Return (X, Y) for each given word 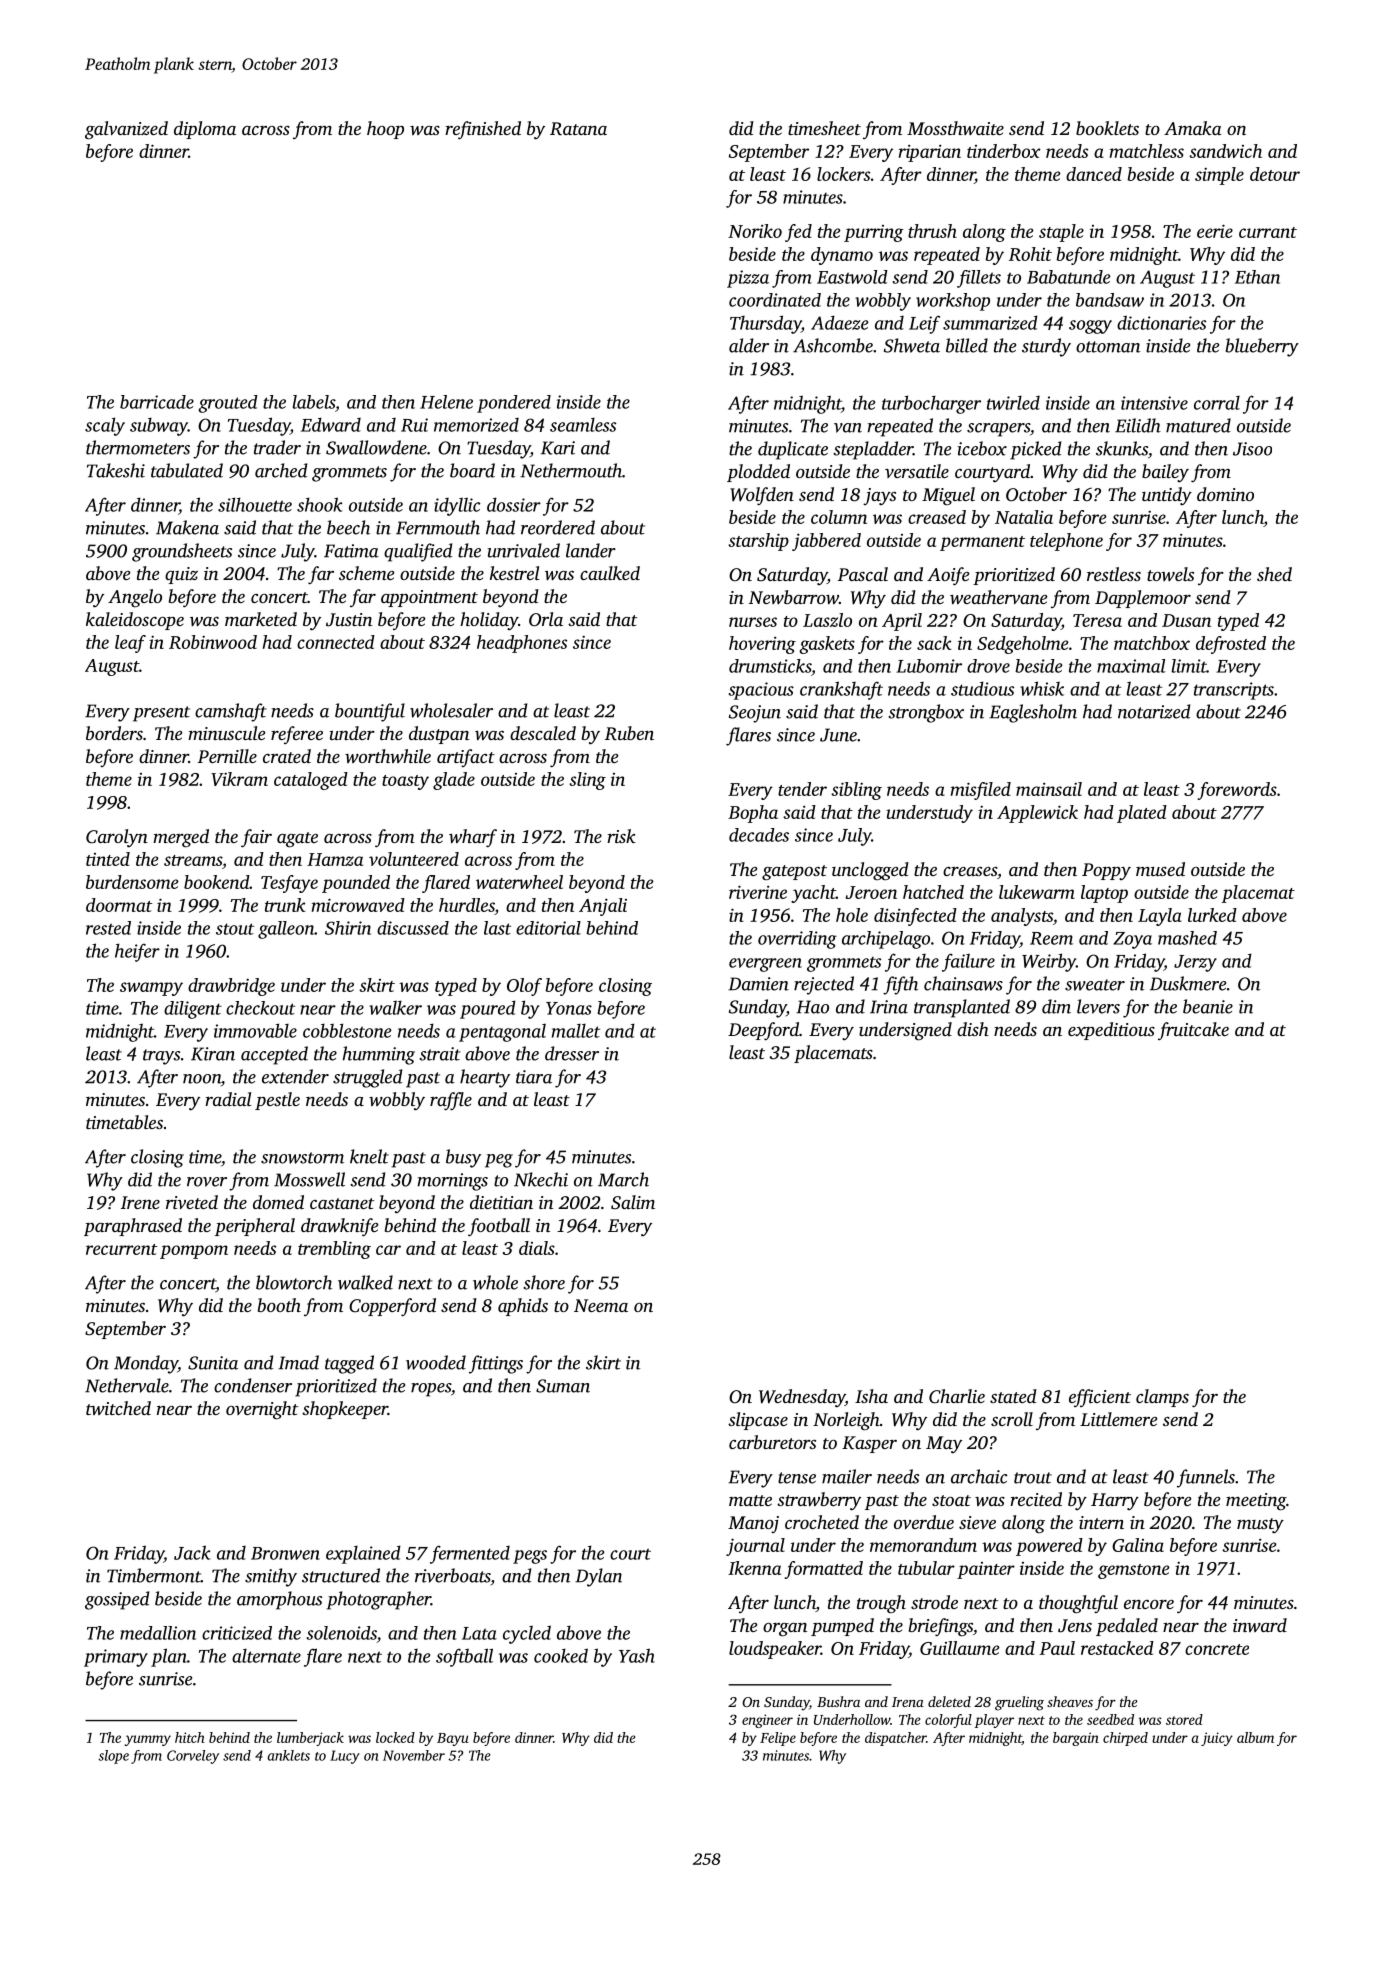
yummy (147, 1740)
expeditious (1111, 1031)
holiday (489, 621)
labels (314, 402)
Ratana (578, 129)
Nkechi (541, 1179)
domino (1225, 494)
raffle (451, 1101)
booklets (1107, 128)
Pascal (862, 574)
